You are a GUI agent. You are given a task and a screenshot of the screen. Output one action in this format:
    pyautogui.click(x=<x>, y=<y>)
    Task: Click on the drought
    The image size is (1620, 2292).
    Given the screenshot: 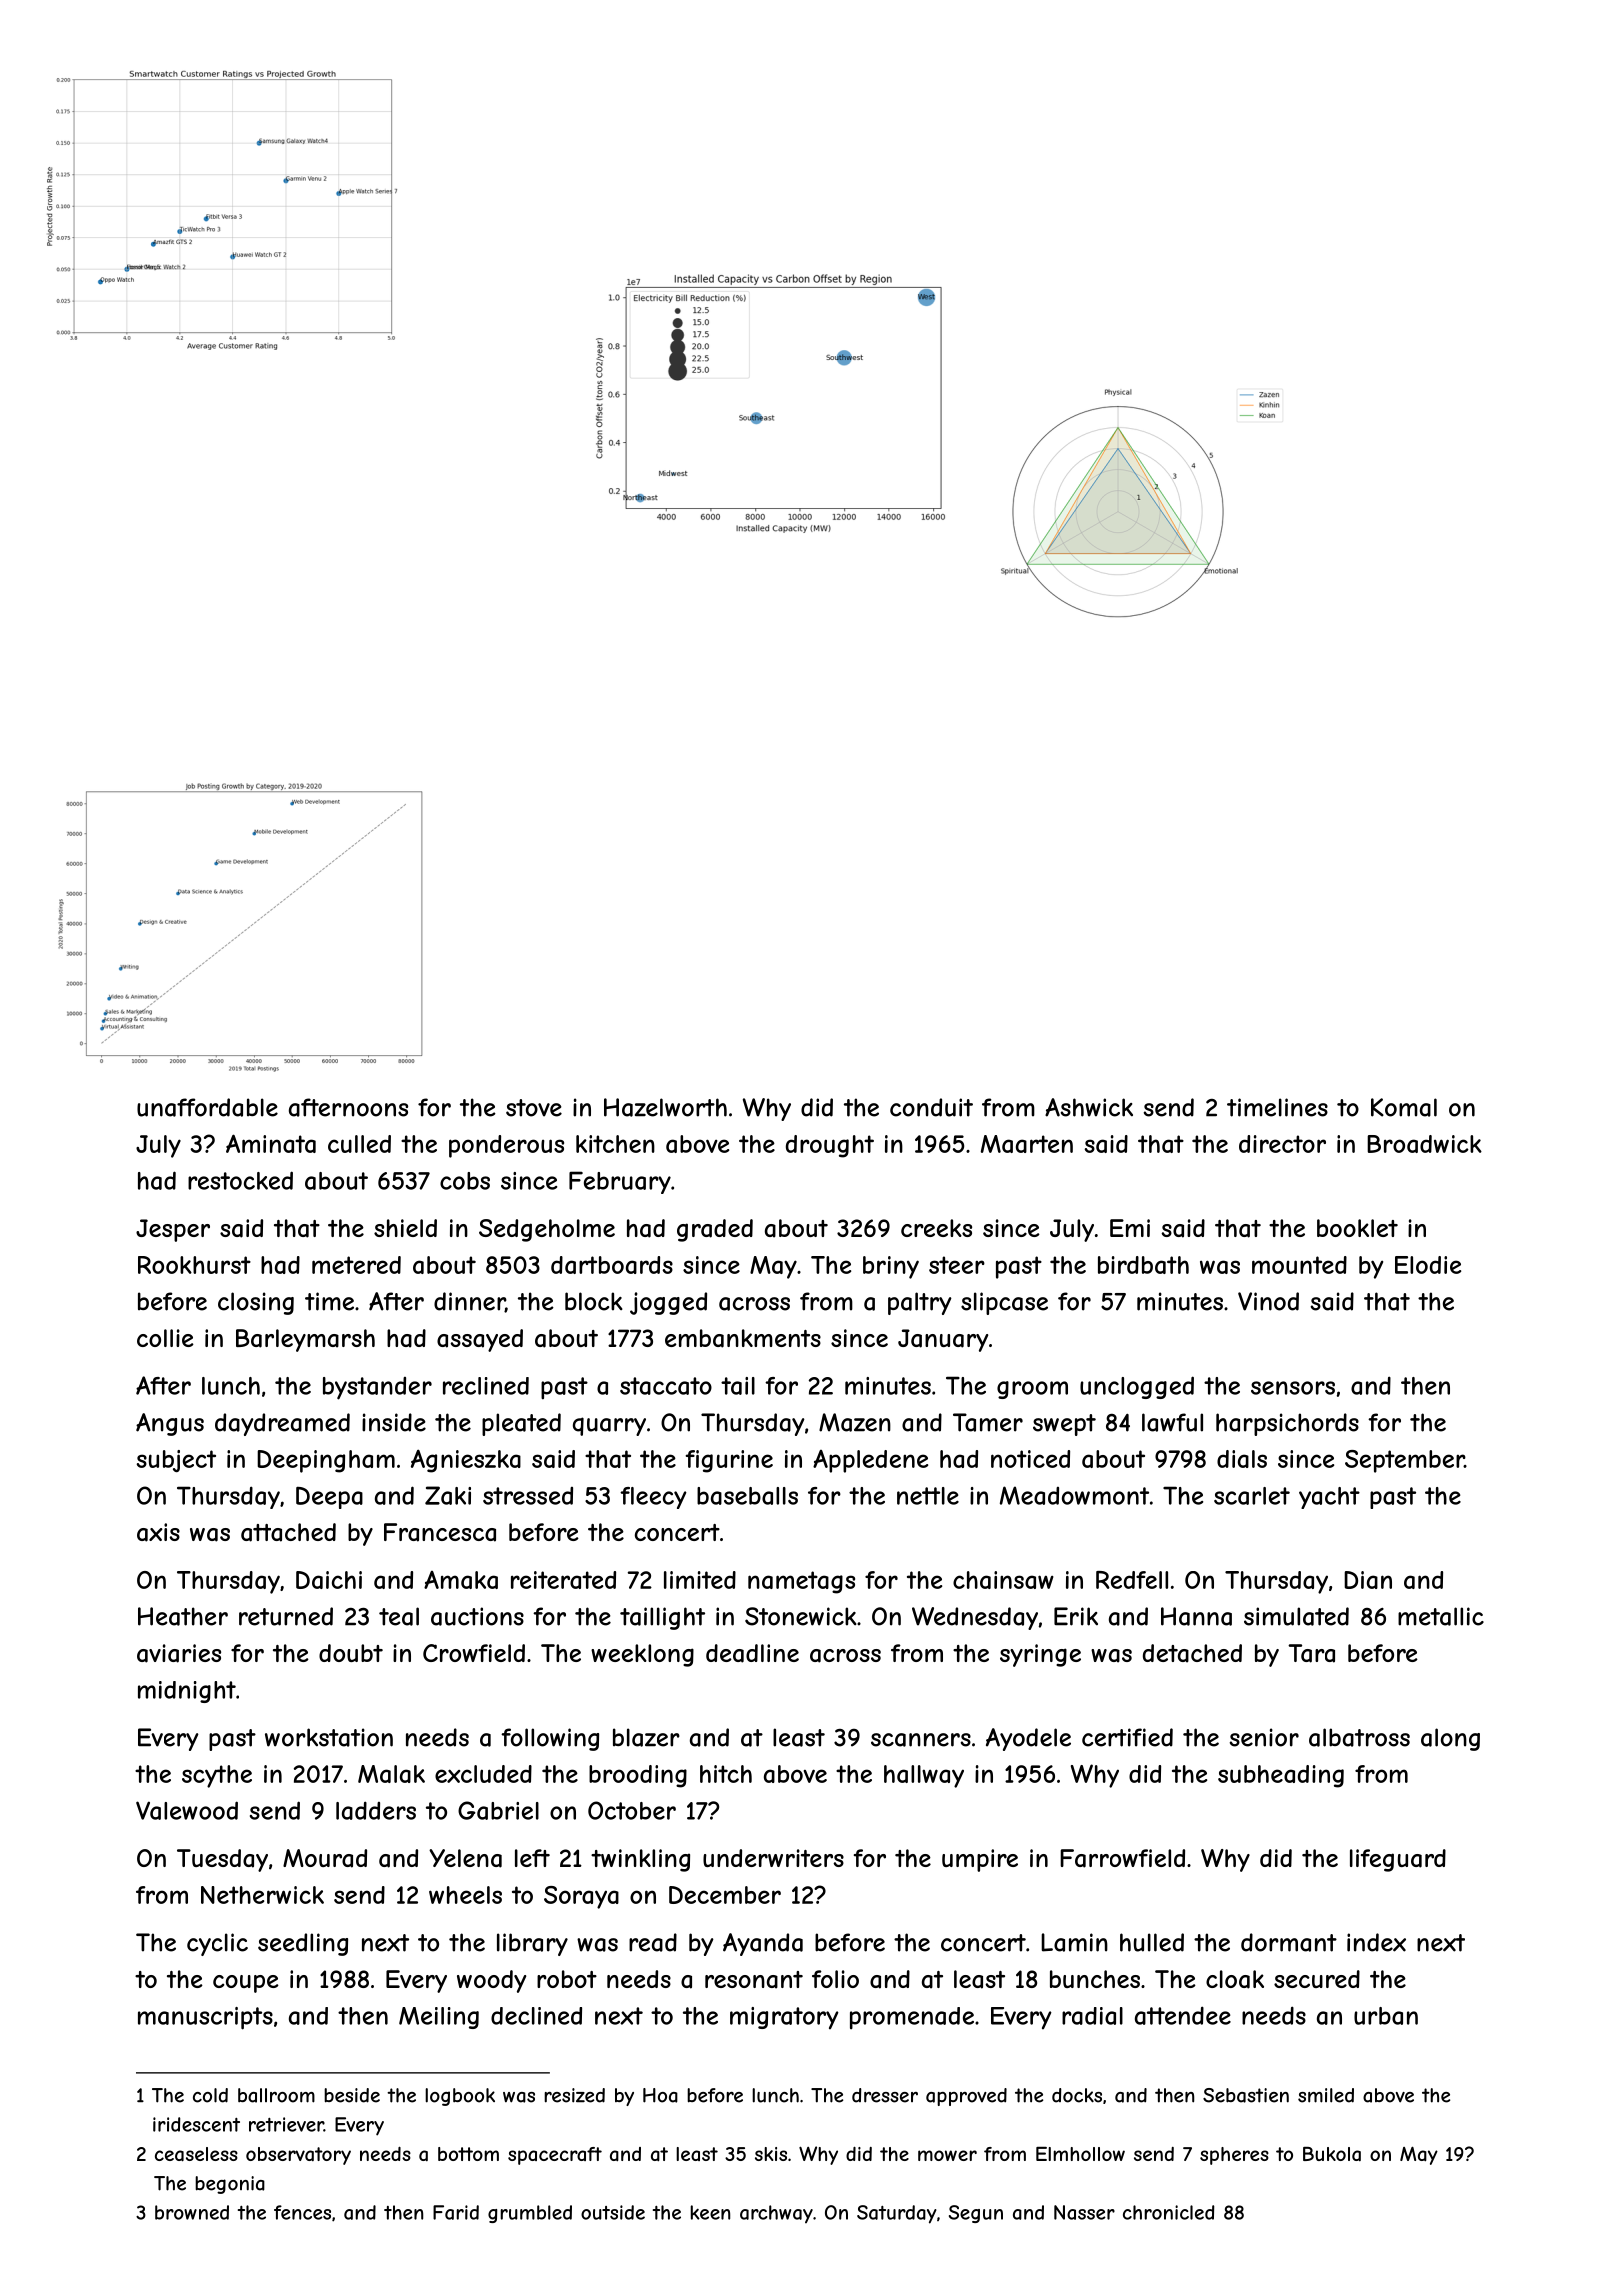 What is the action you would take?
    pyautogui.click(x=830, y=1146)
